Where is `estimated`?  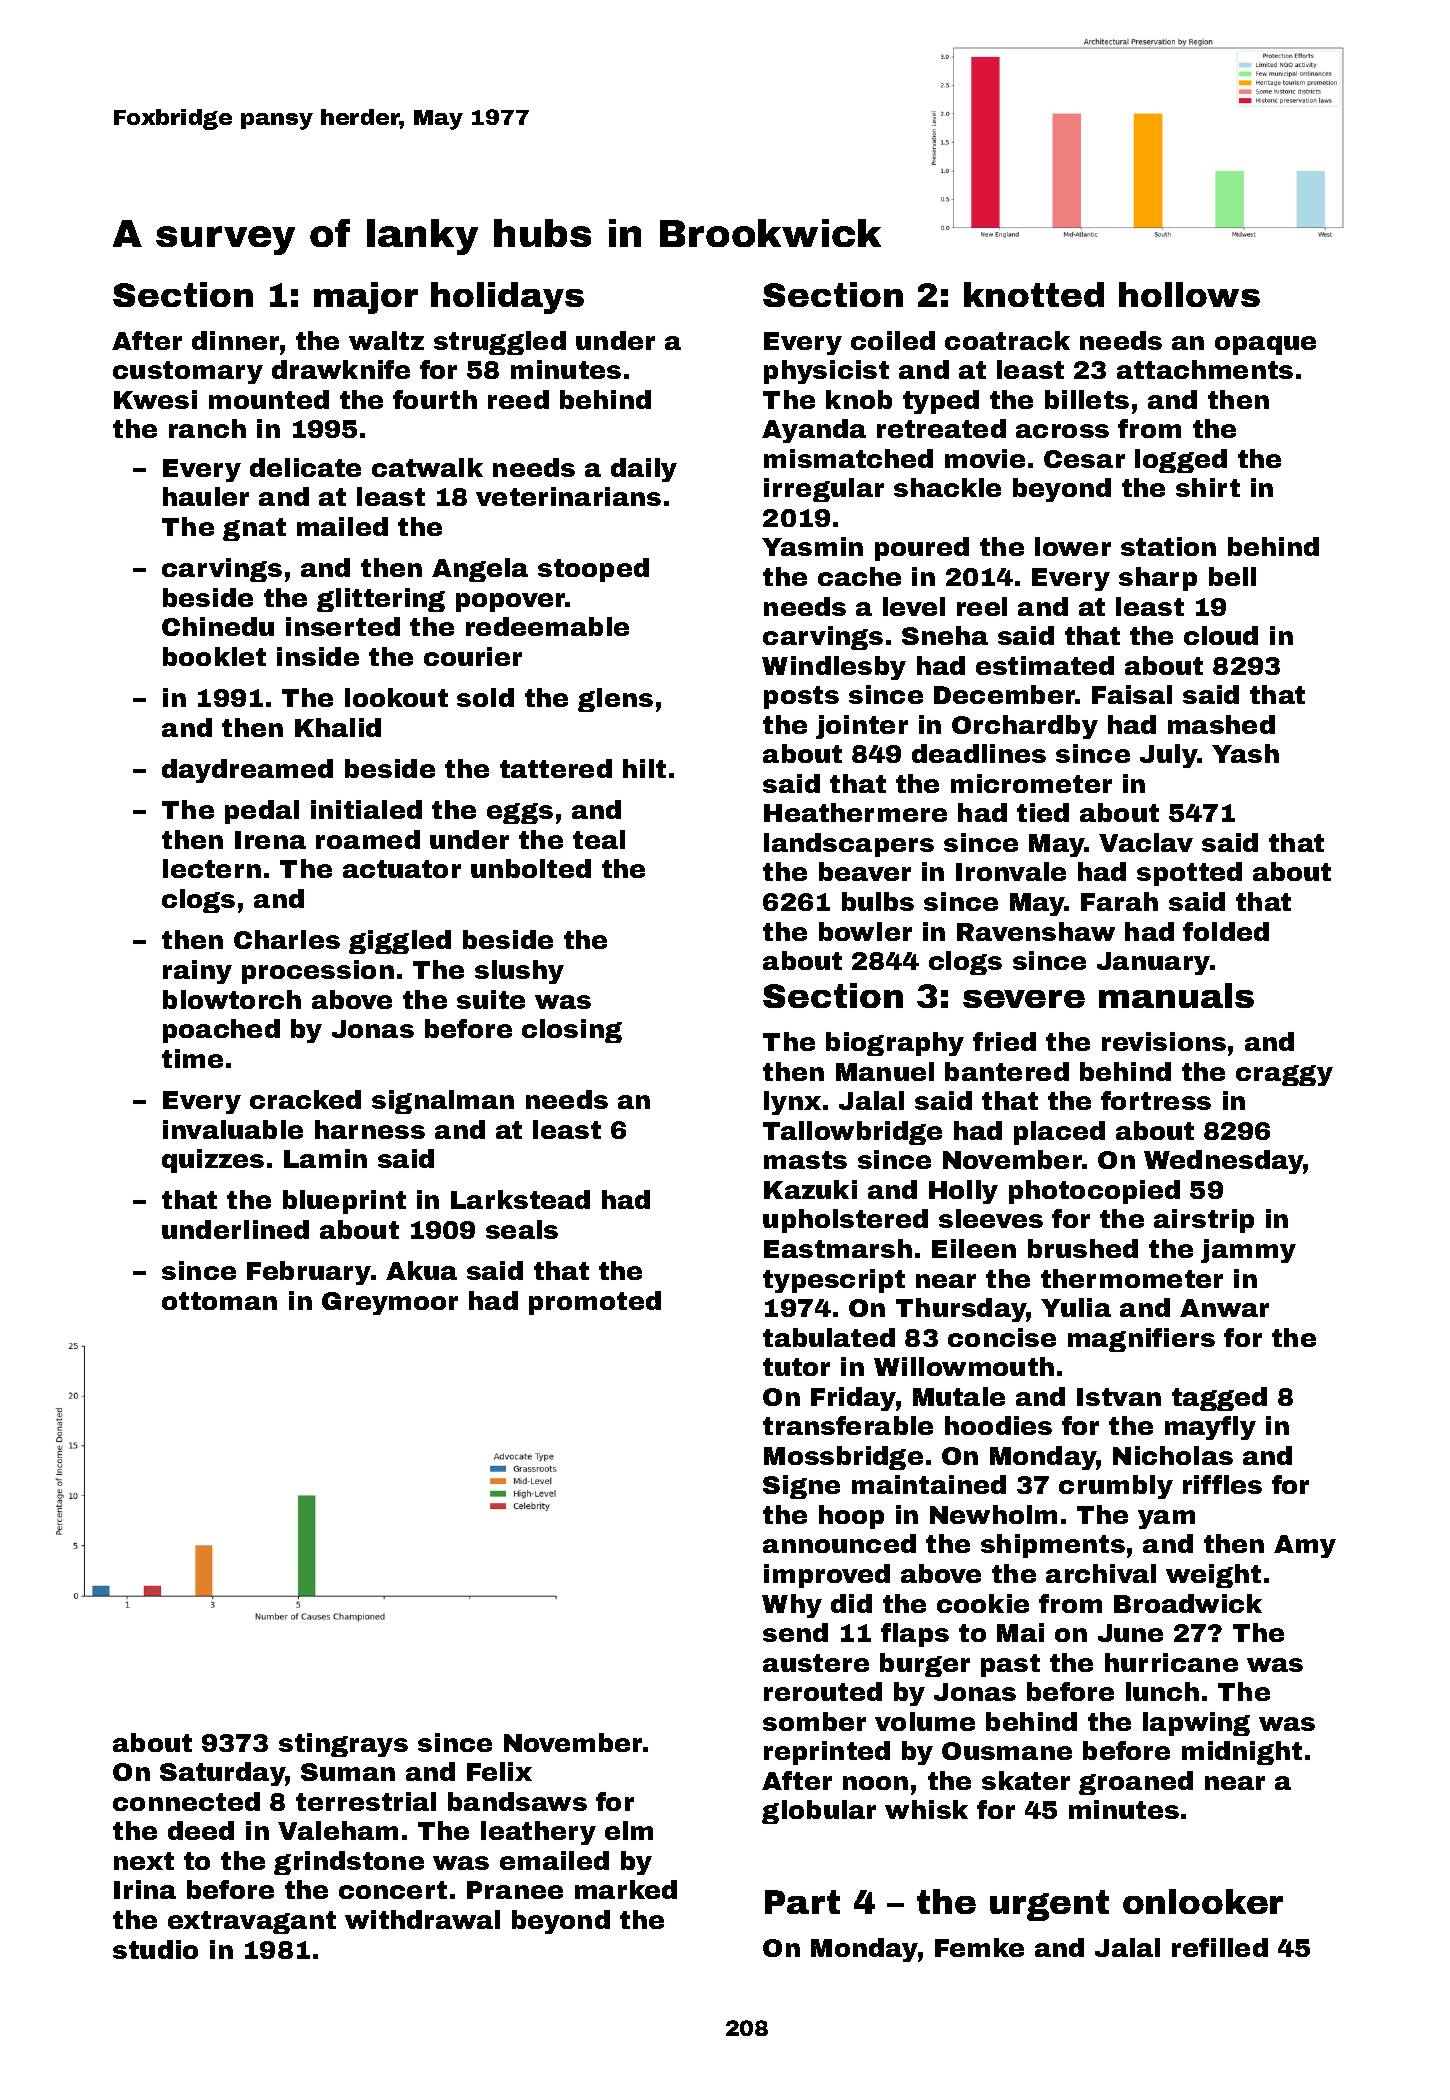
estimated is located at coordinates (1045, 665).
